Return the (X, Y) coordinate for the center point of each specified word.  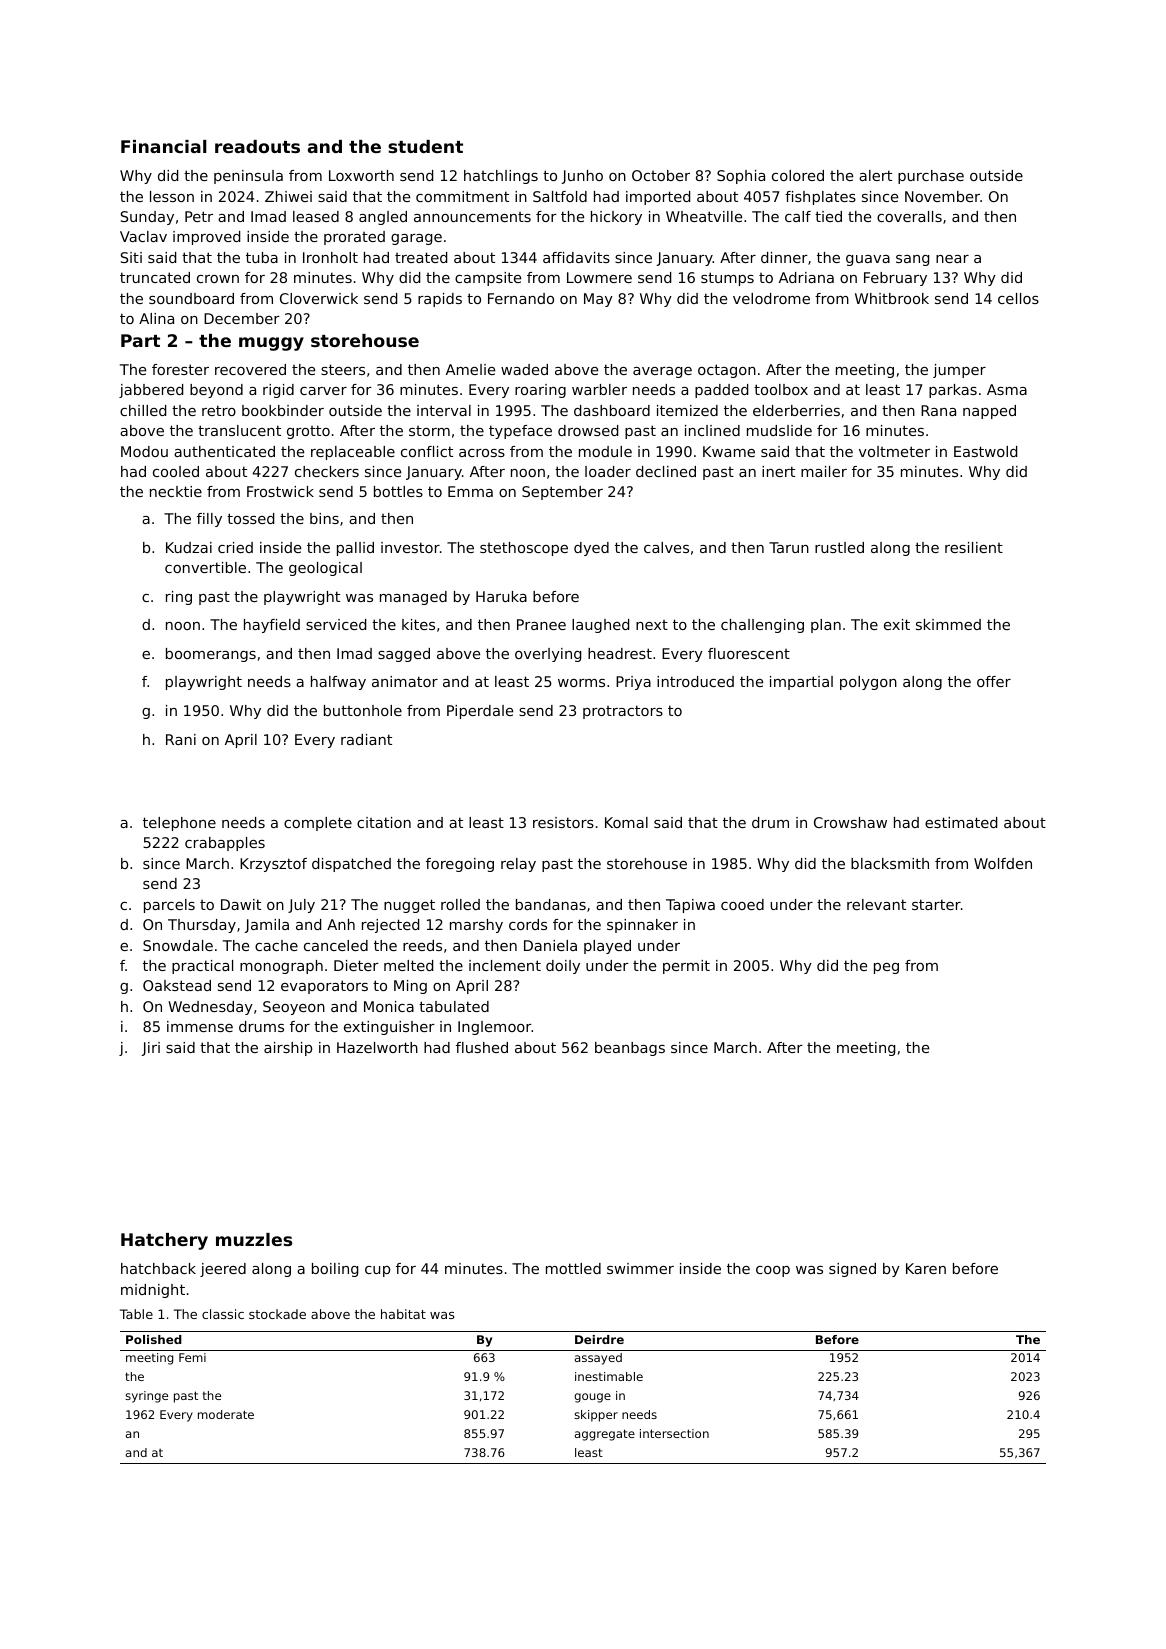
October (661, 175)
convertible (205, 567)
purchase (931, 177)
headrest (620, 653)
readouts (257, 146)
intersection (674, 1433)
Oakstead (177, 985)
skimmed (948, 624)
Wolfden (1003, 863)
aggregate (605, 1435)
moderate (226, 1414)
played (607, 947)
